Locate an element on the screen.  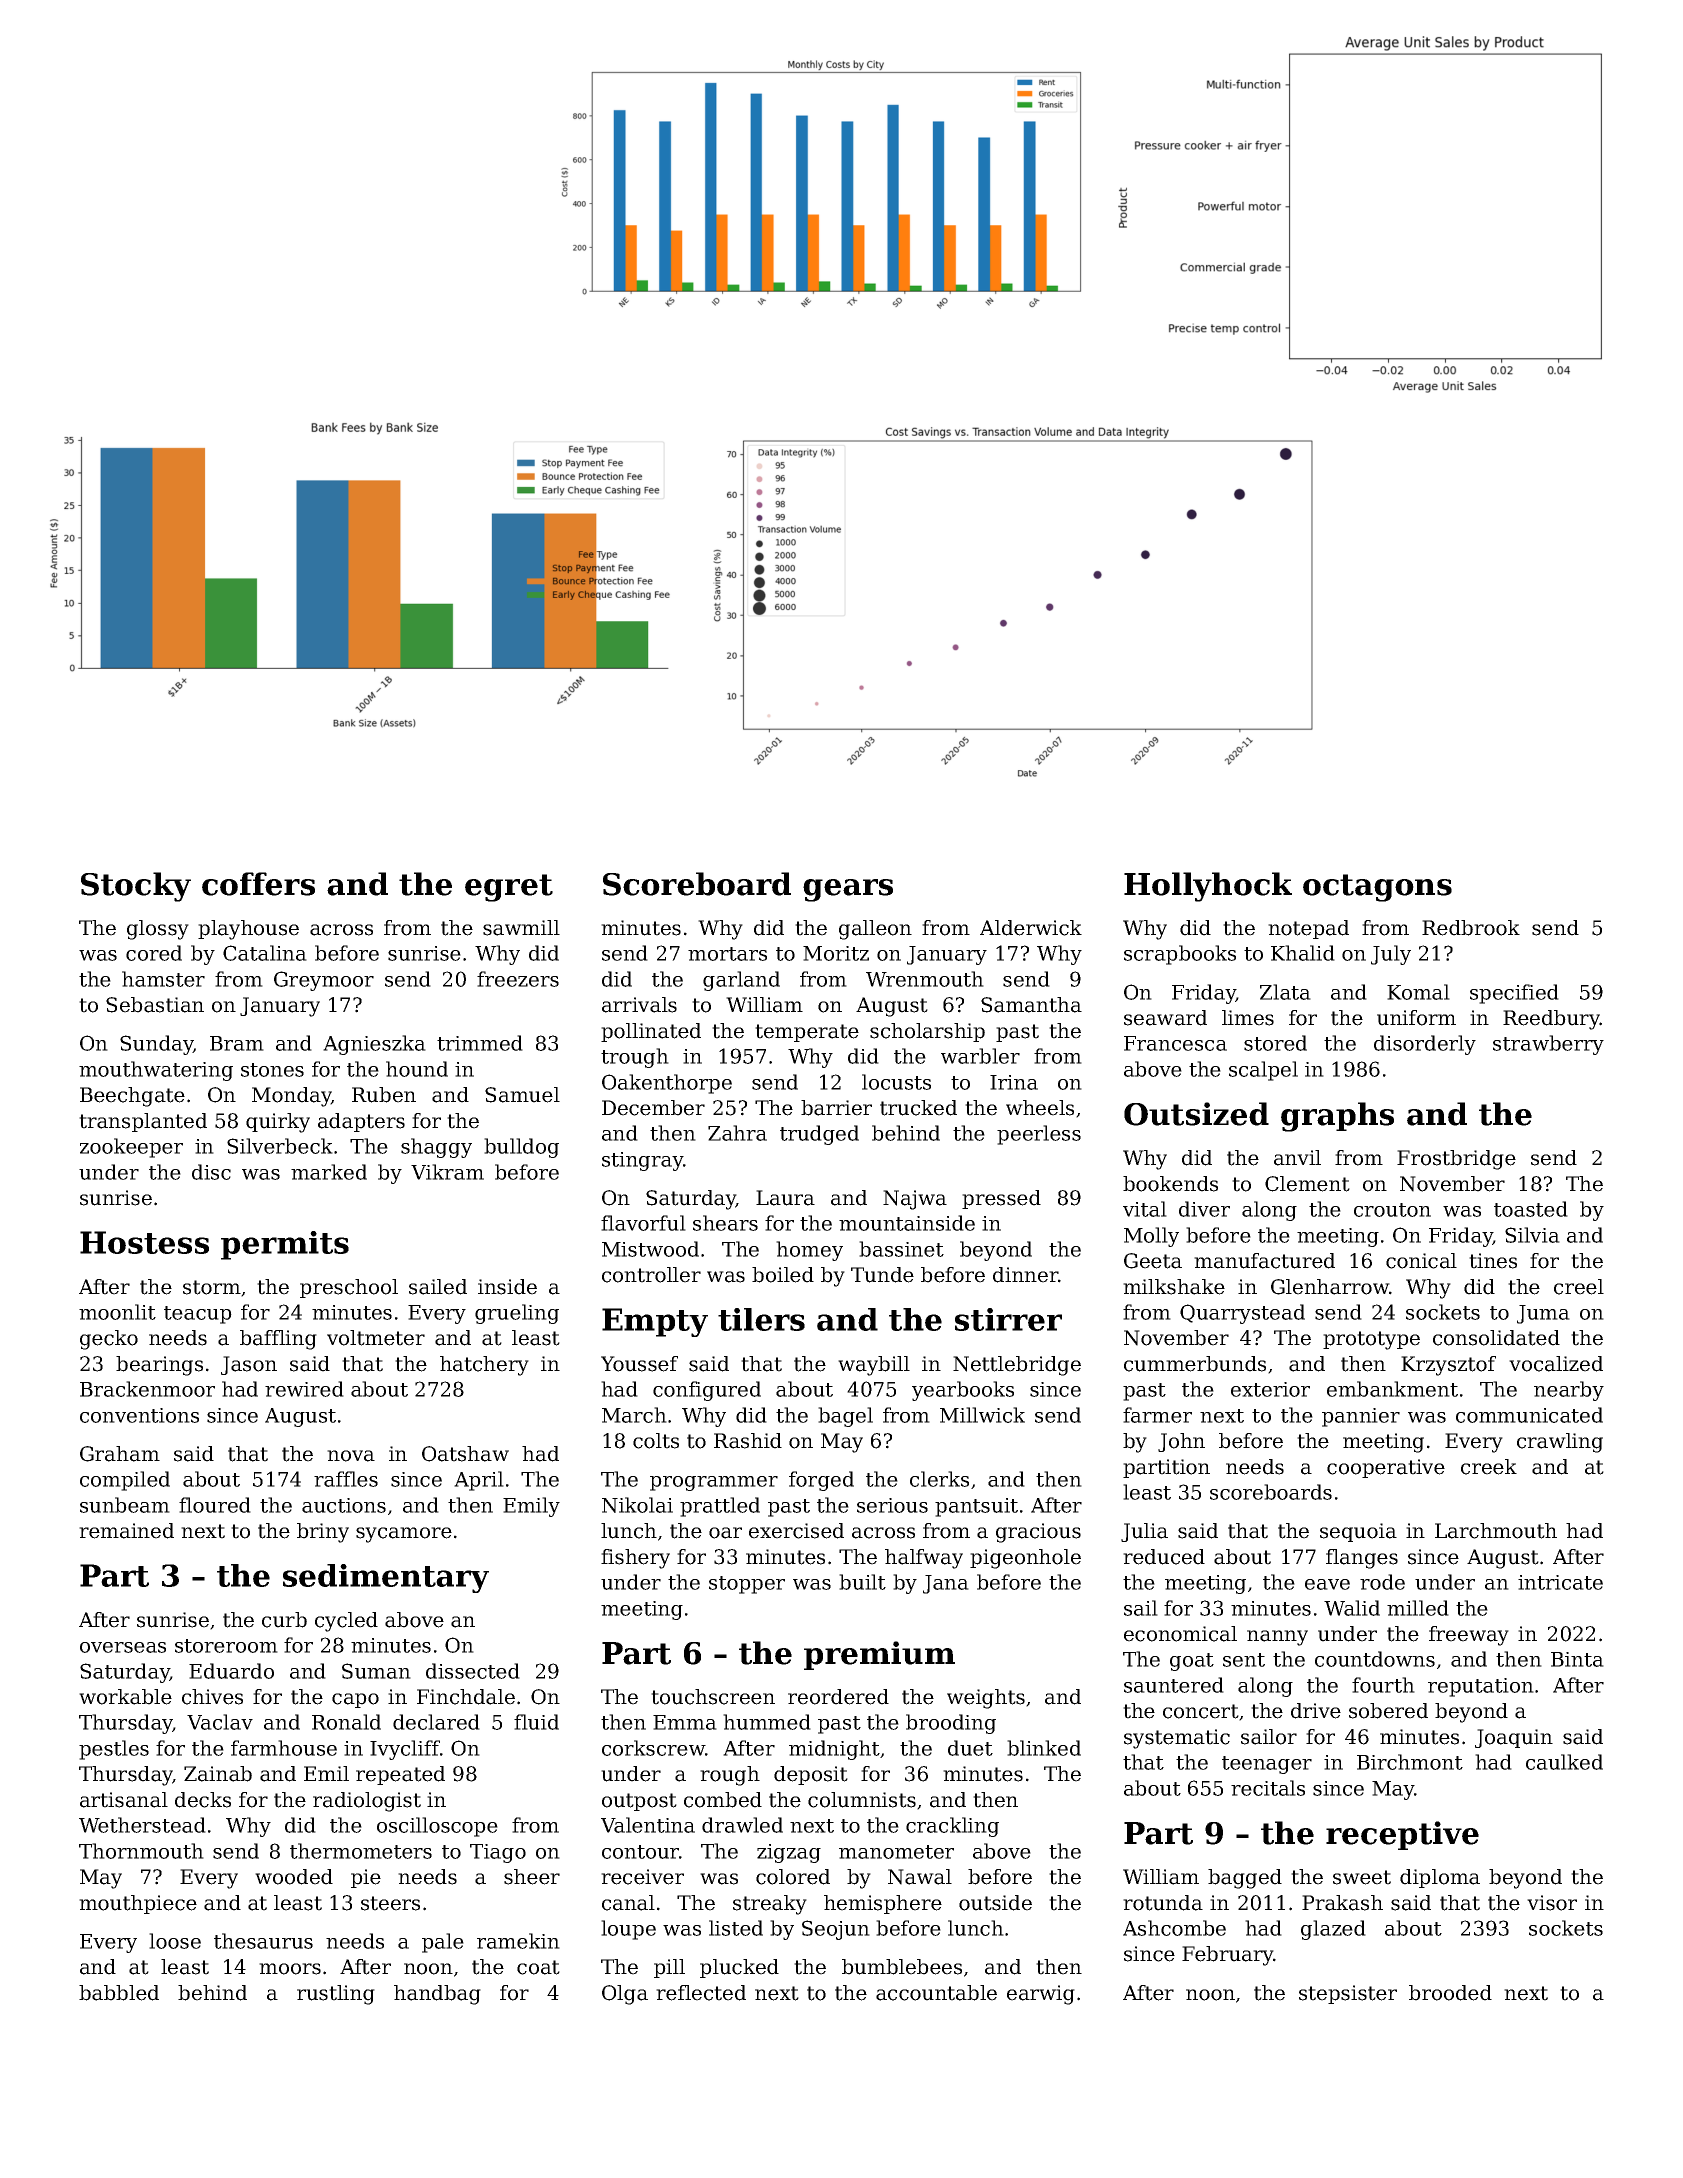
remained is located at coordinates (126, 1531).
